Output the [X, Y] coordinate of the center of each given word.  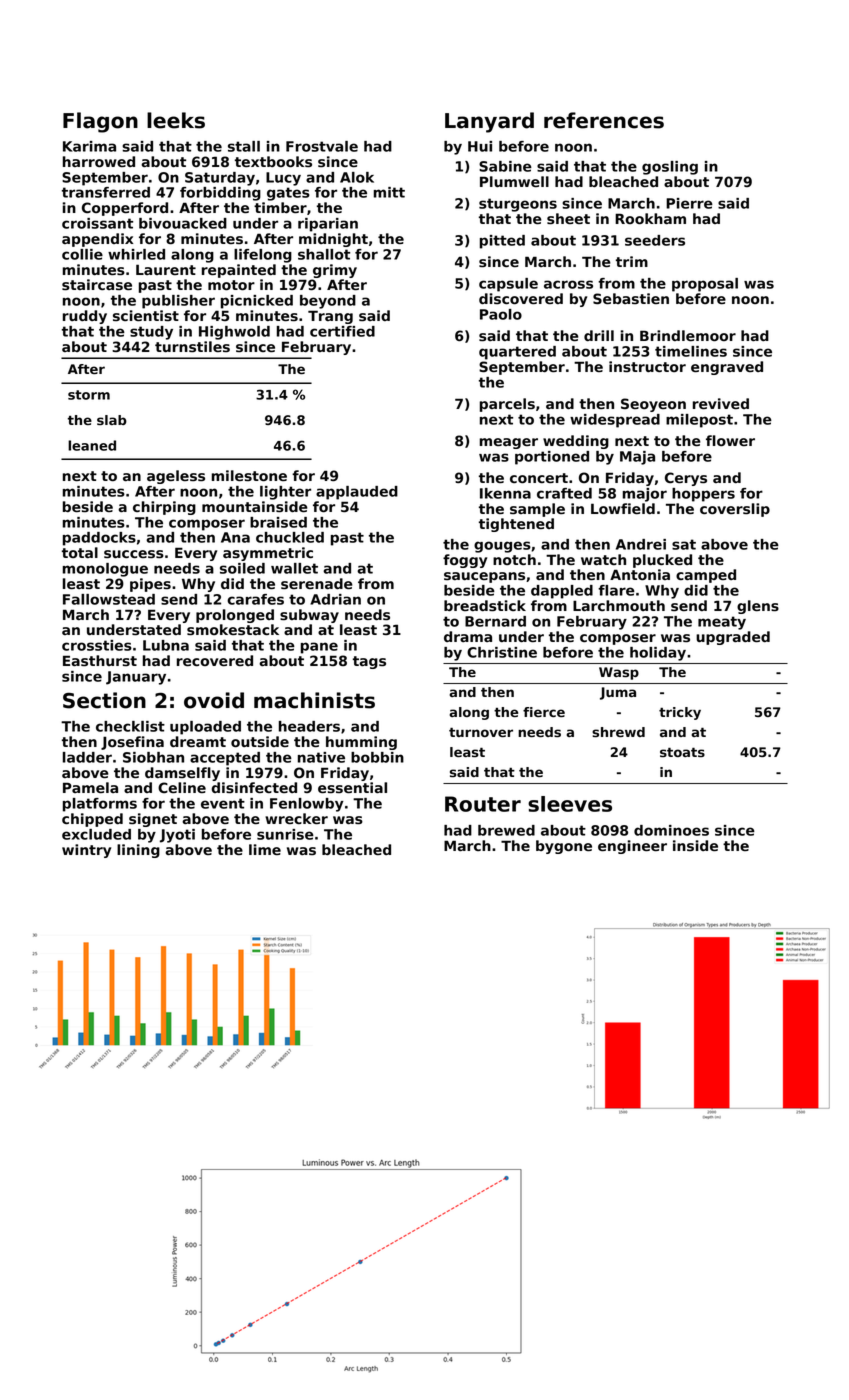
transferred [106, 192]
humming [361, 743]
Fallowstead [109, 599]
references [604, 120]
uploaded [205, 728]
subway [309, 616]
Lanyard [489, 122]
